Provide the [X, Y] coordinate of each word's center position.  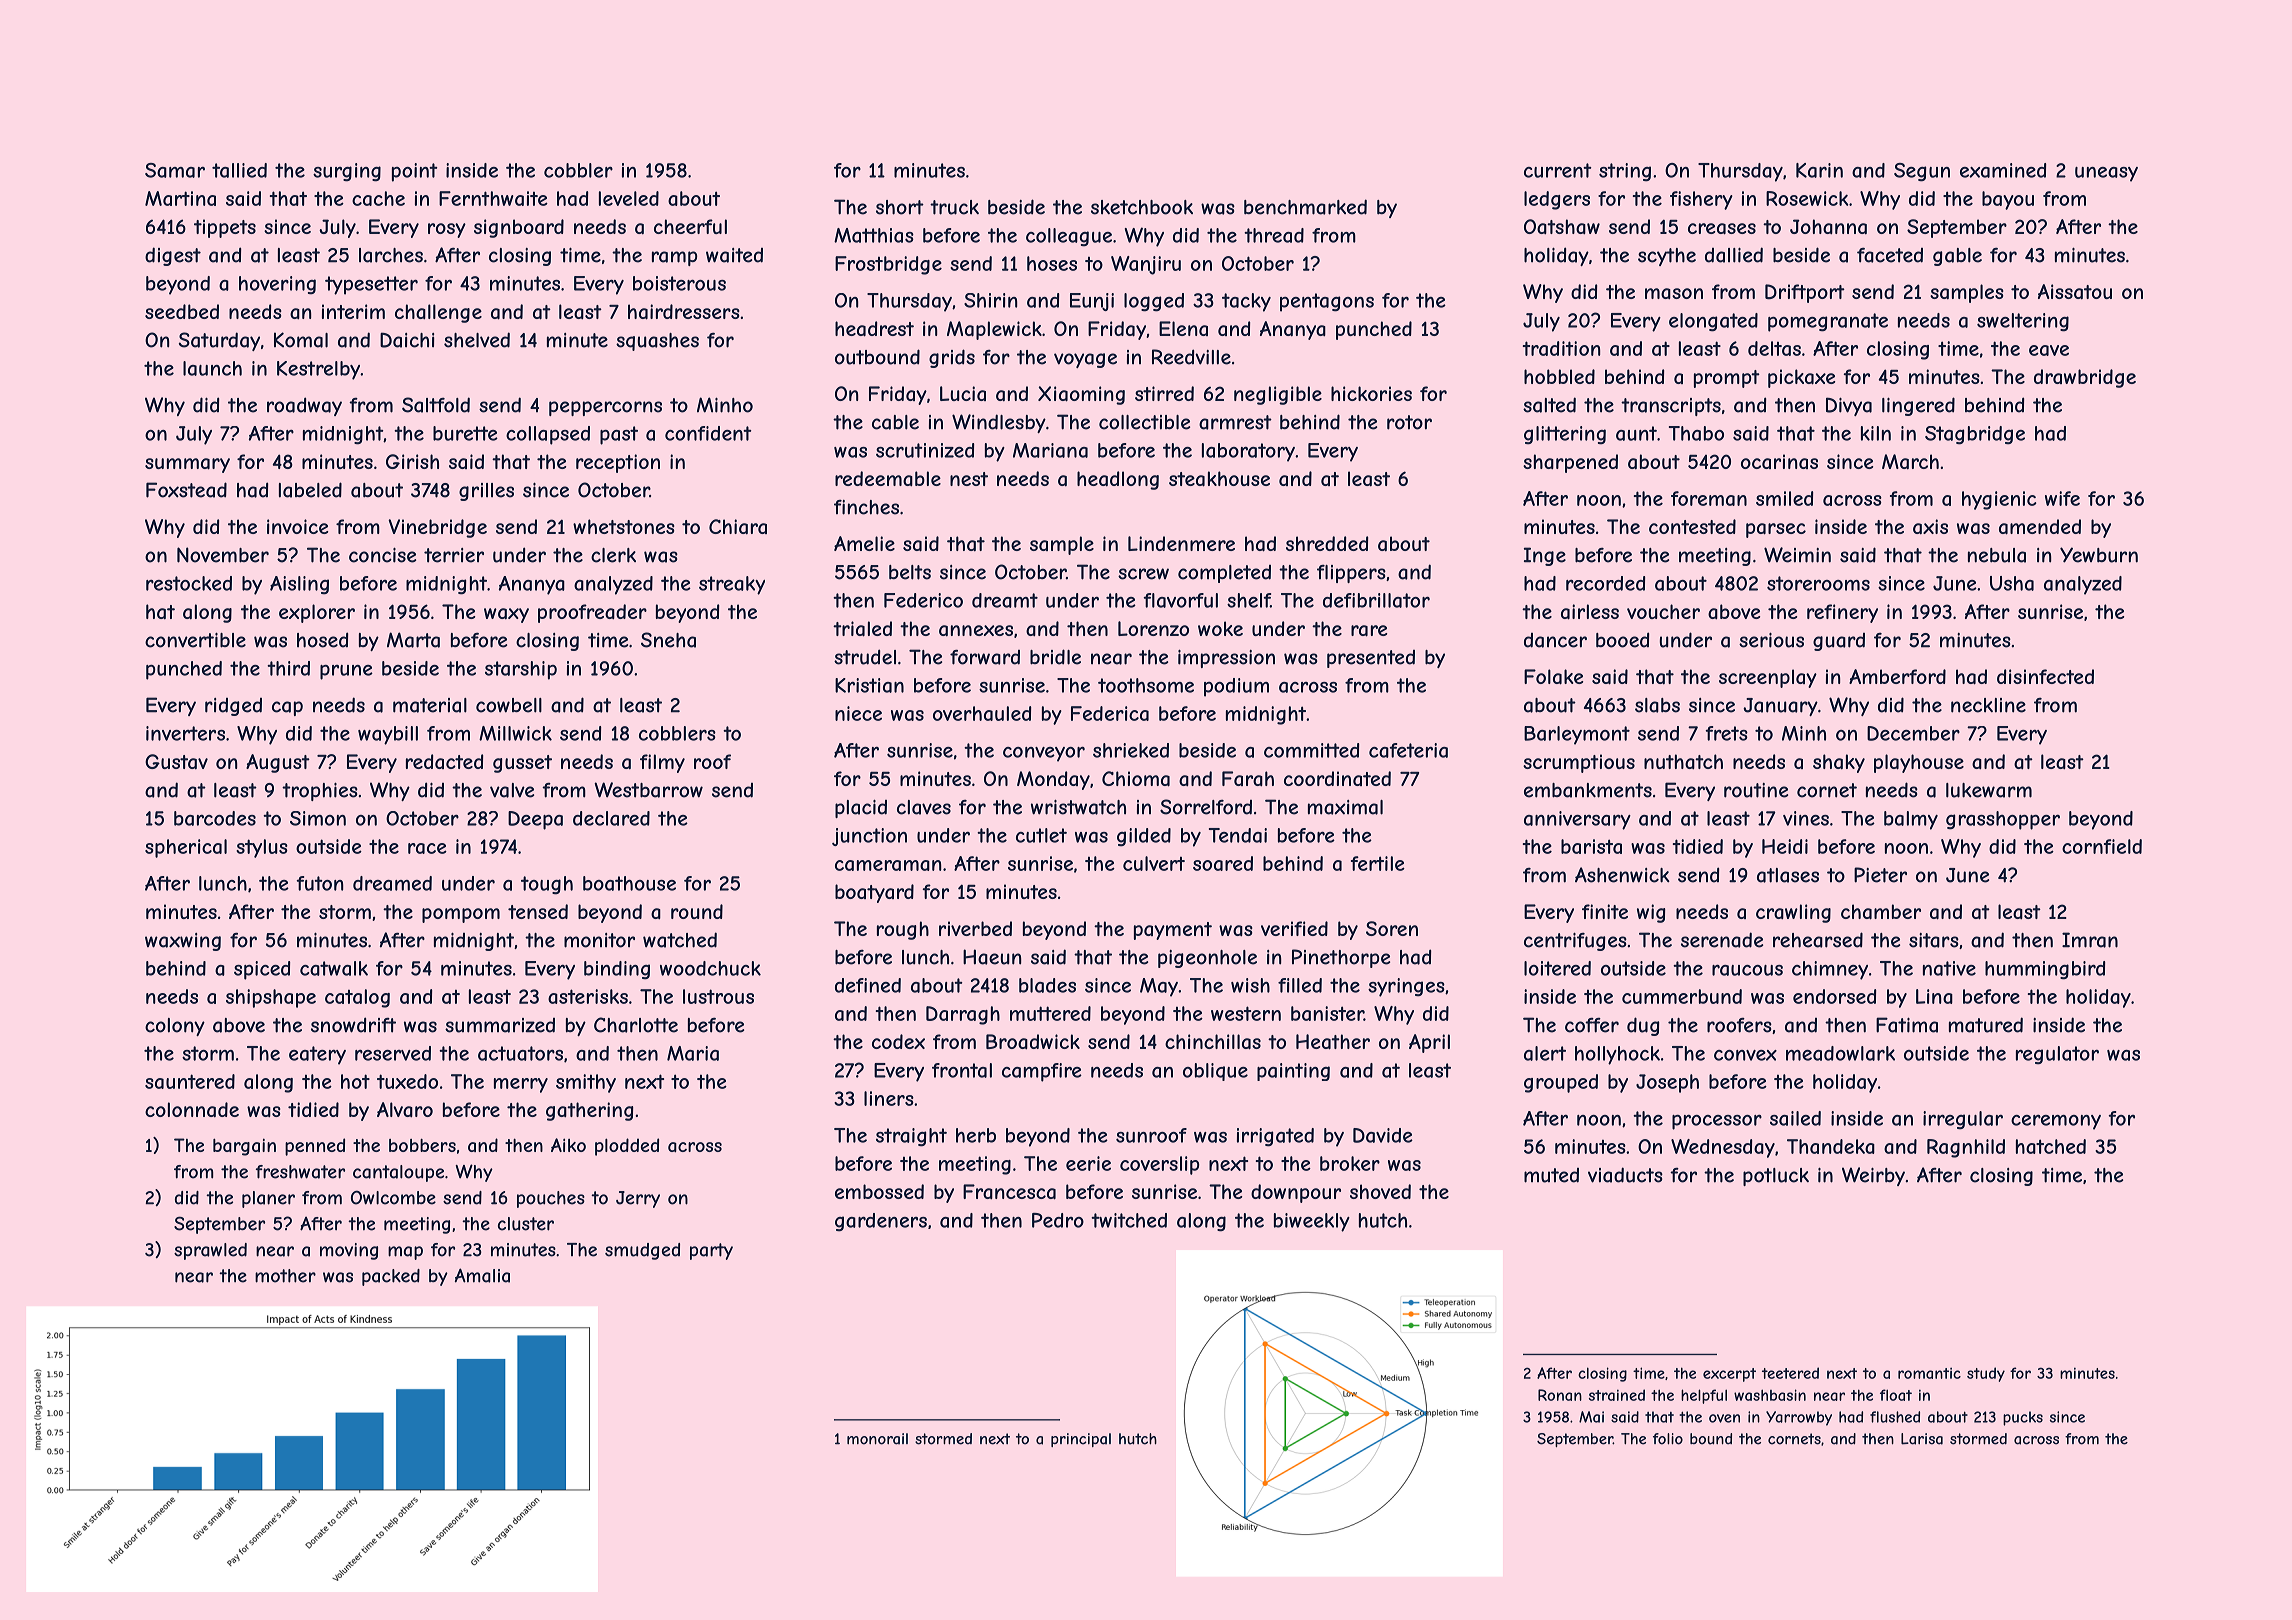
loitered [1557, 968]
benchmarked [1305, 207]
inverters [185, 733]
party [711, 1251]
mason [1674, 293]
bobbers [422, 1145]
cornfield [2102, 846]
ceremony [2056, 1122]
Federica [1110, 713]
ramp [674, 258]
